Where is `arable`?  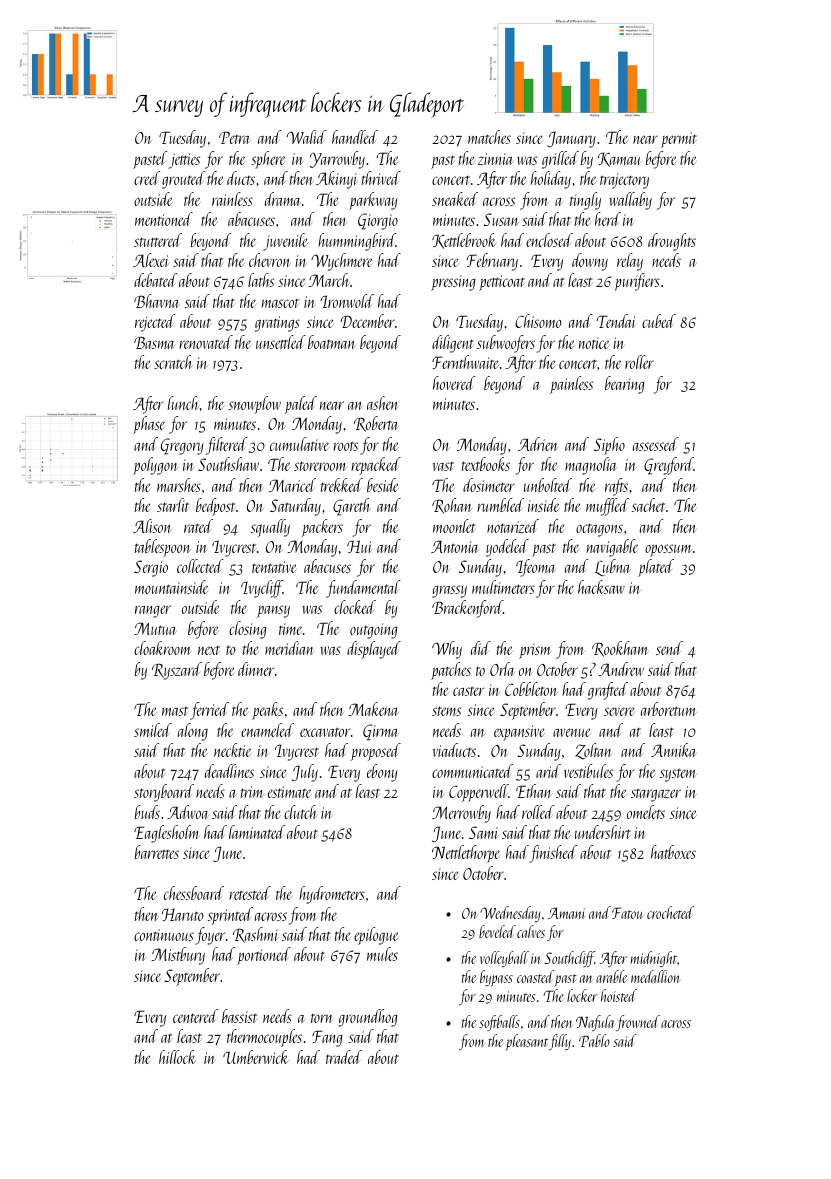
arable is located at coordinates (611, 976).
